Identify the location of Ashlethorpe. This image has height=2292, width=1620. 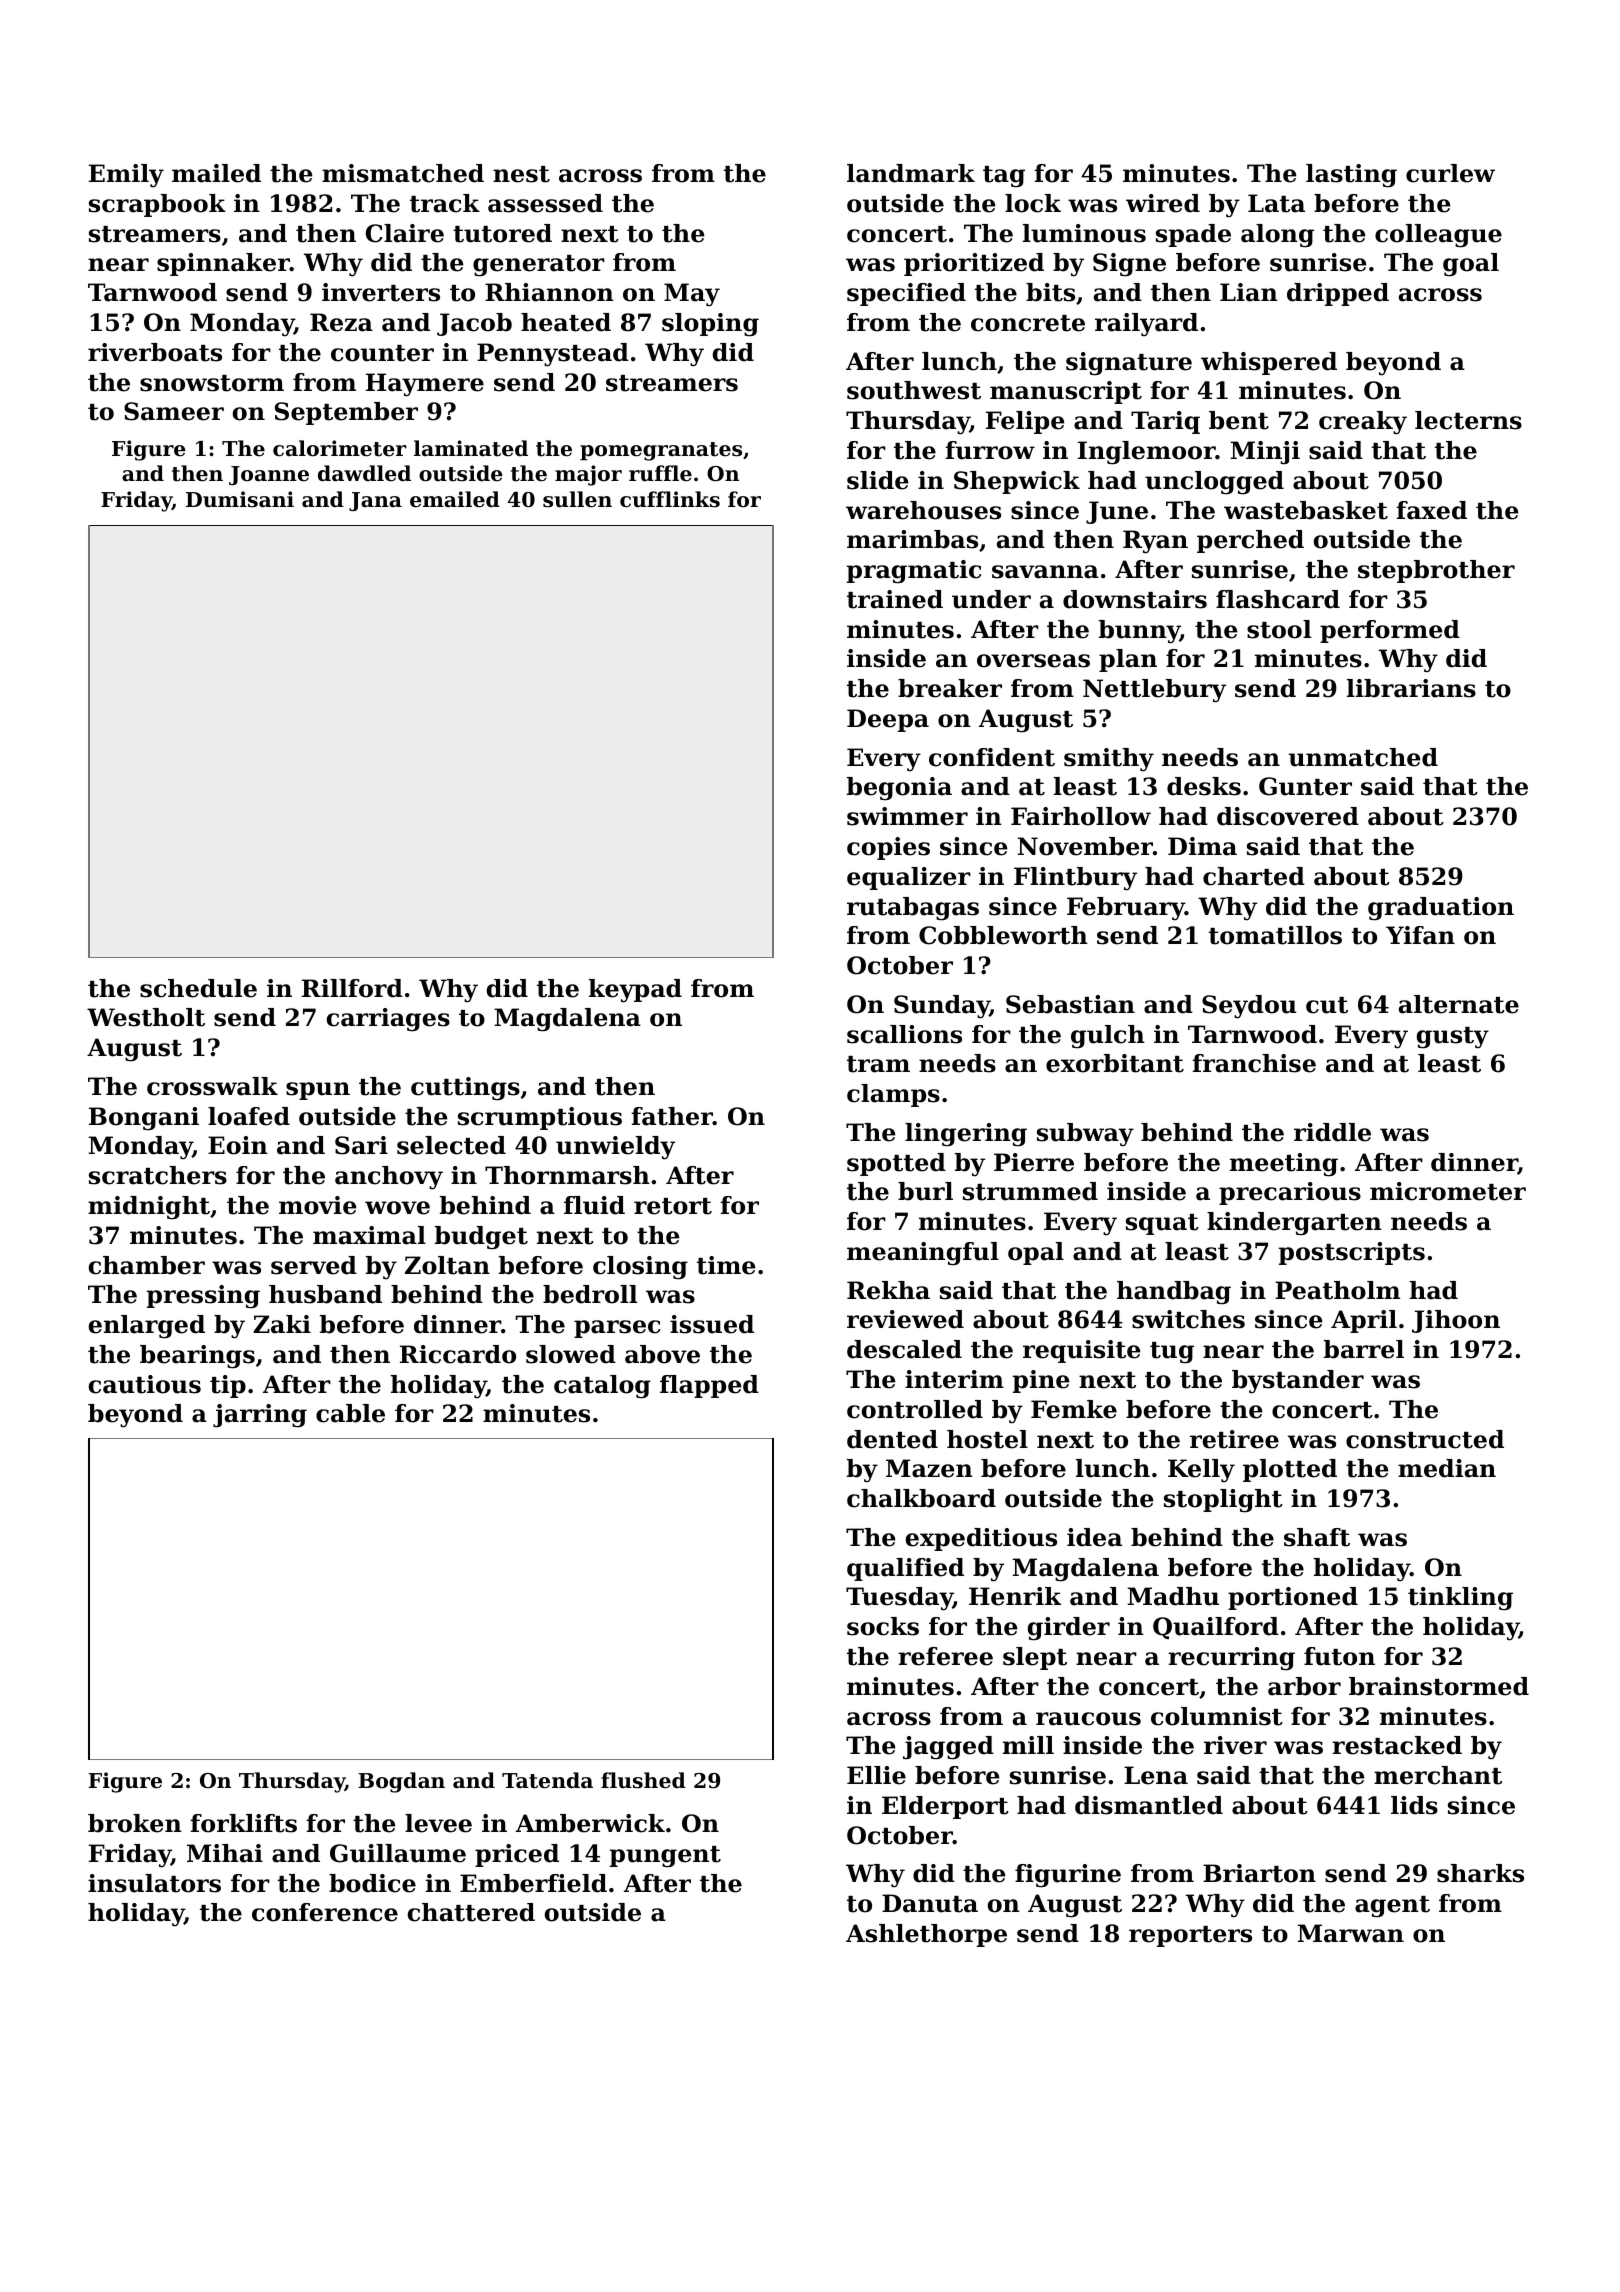
(926, 1935).
